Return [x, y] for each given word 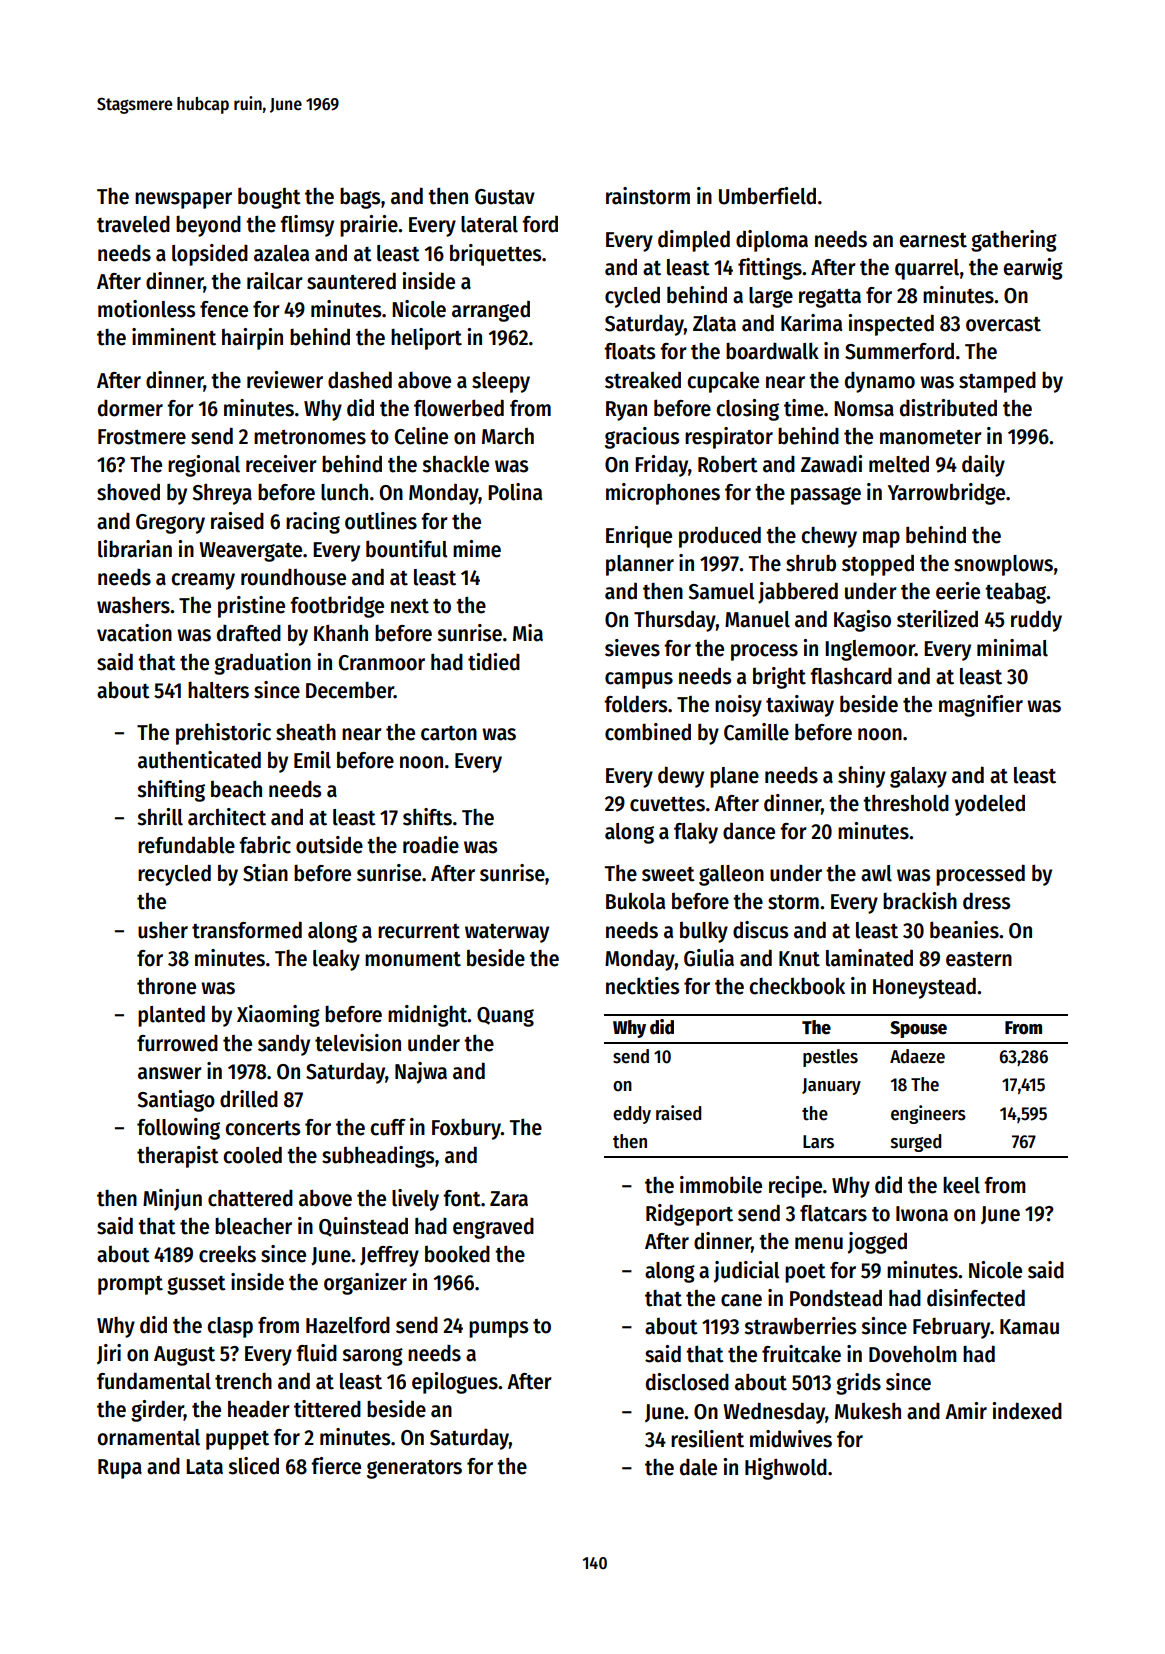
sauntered [351, 281]
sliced [253, 1466]
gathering [1014, 241]
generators [414, 1469]
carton [449, 733]
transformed [247, 930]
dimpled [694, 241]
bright [779, 678]
